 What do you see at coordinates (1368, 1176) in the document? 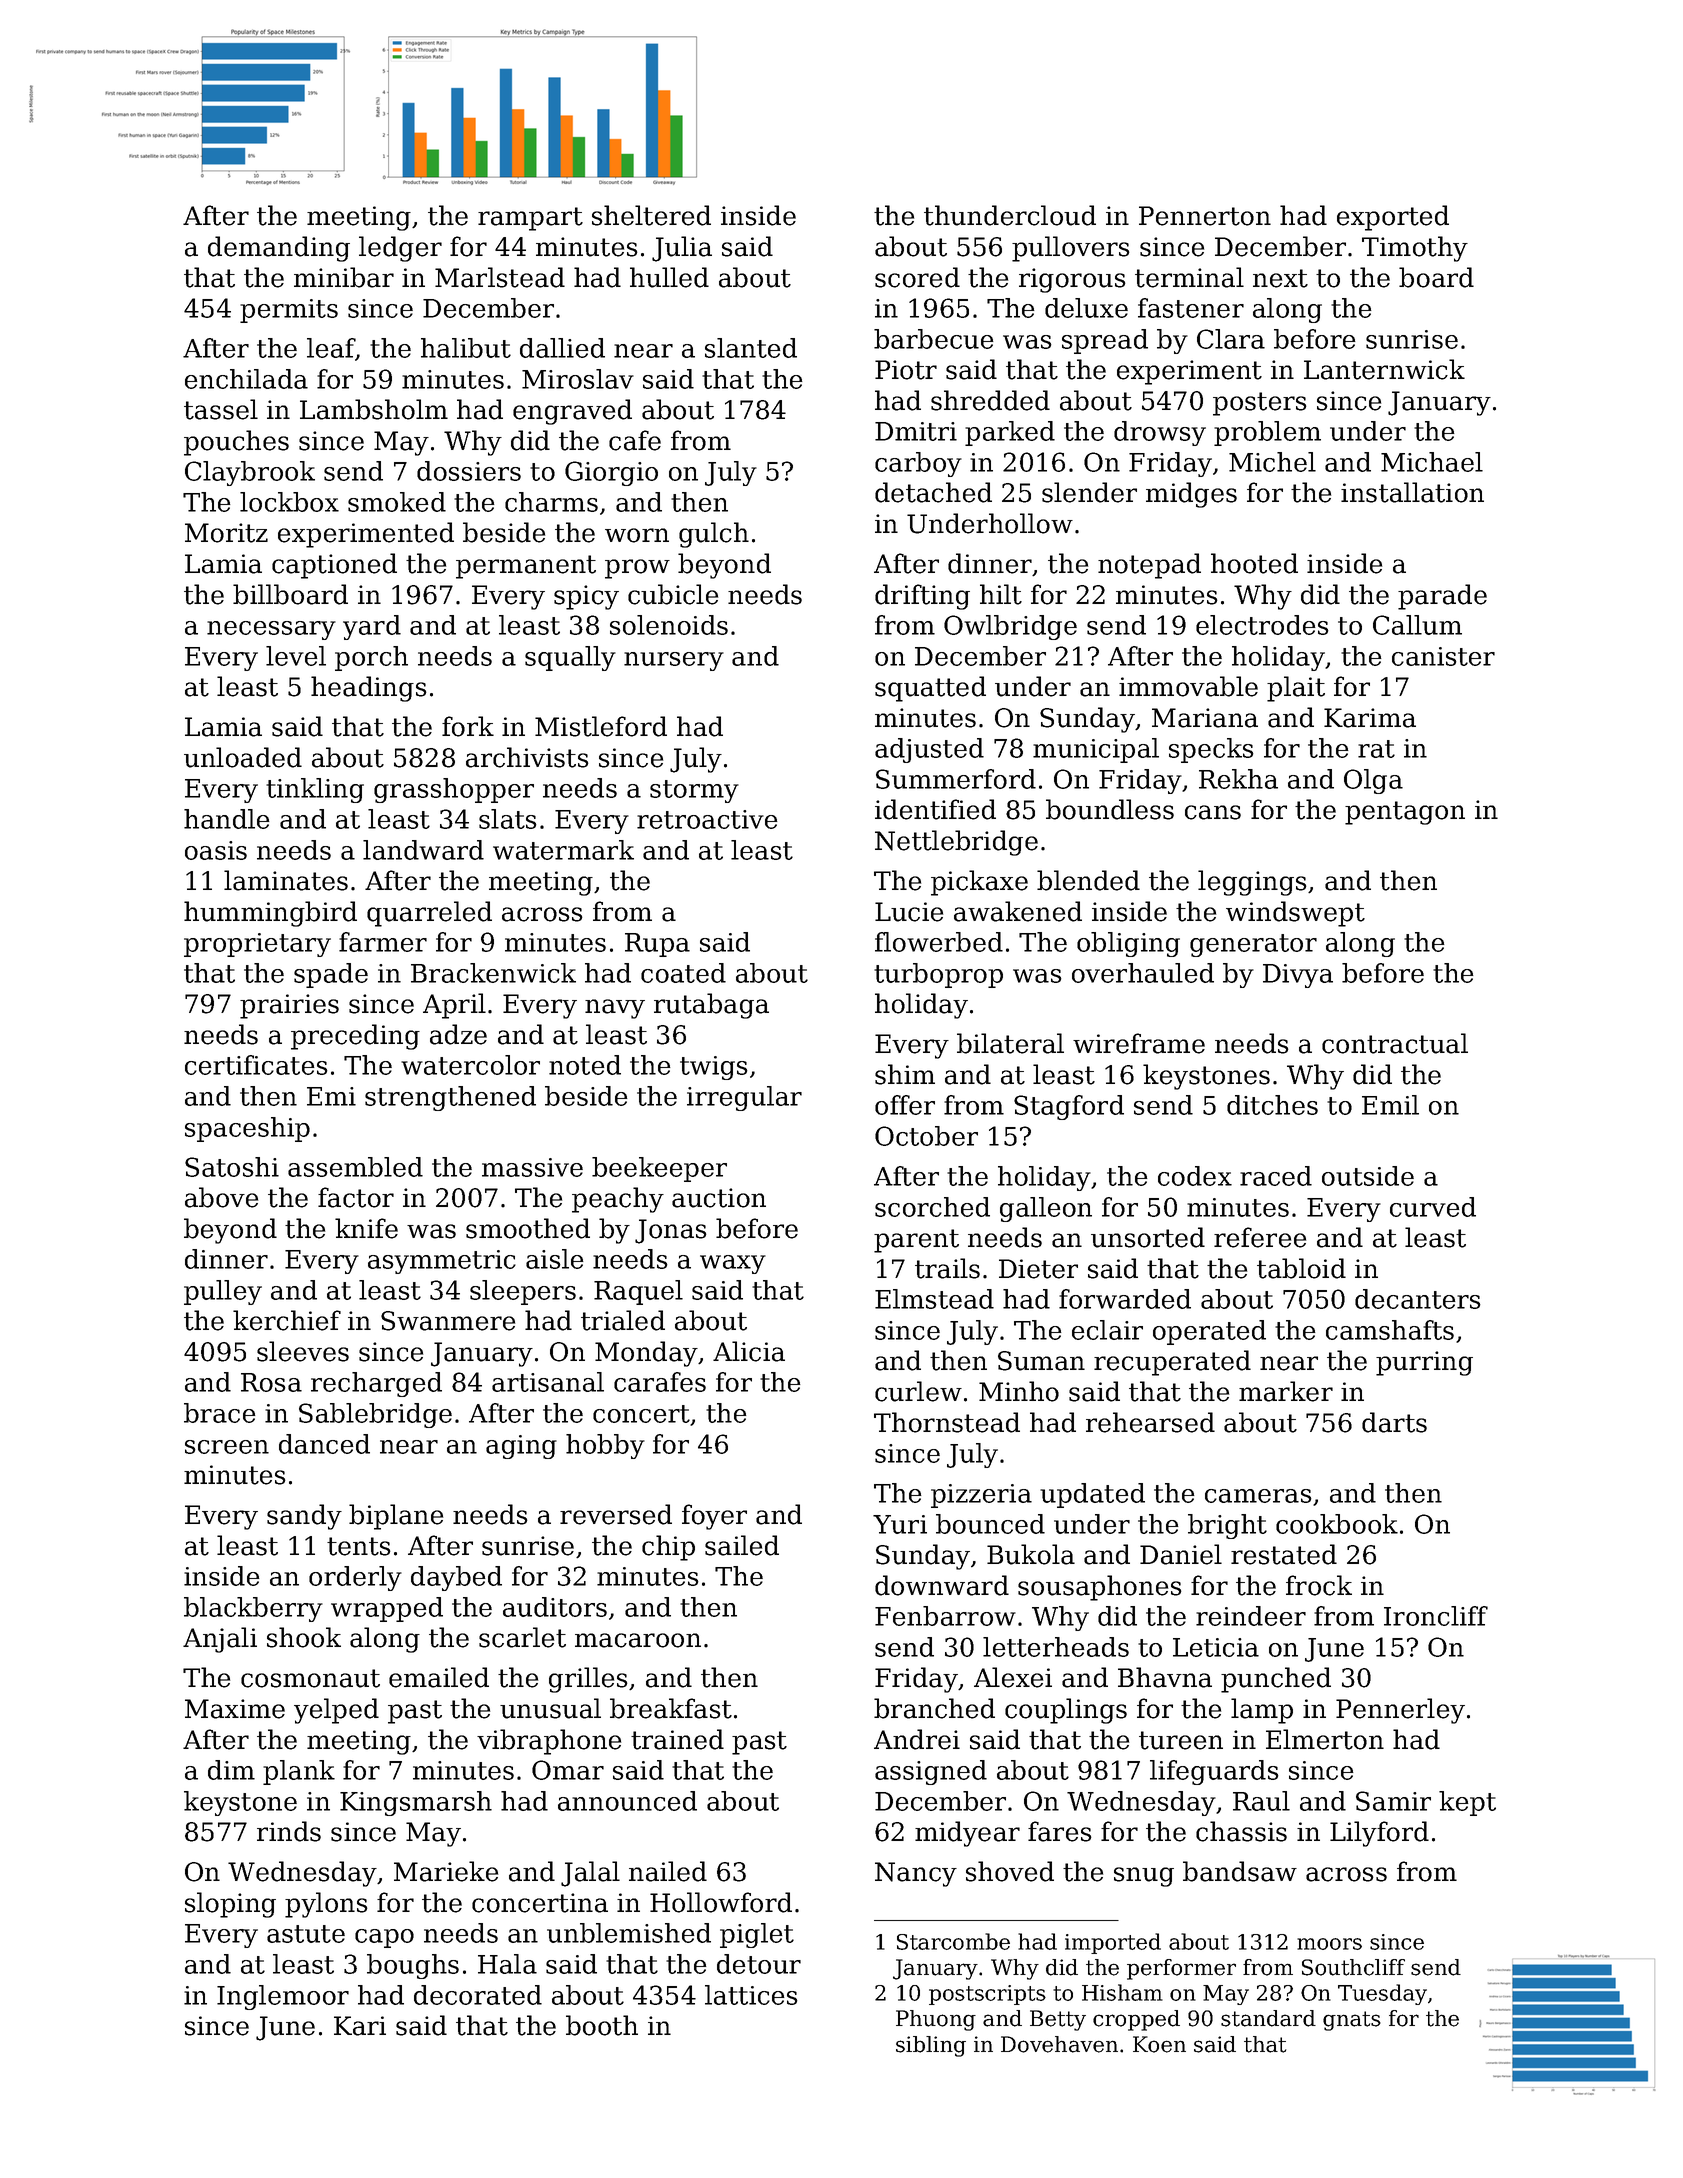
I see `outside` at bounding box center [1368, 1176].
